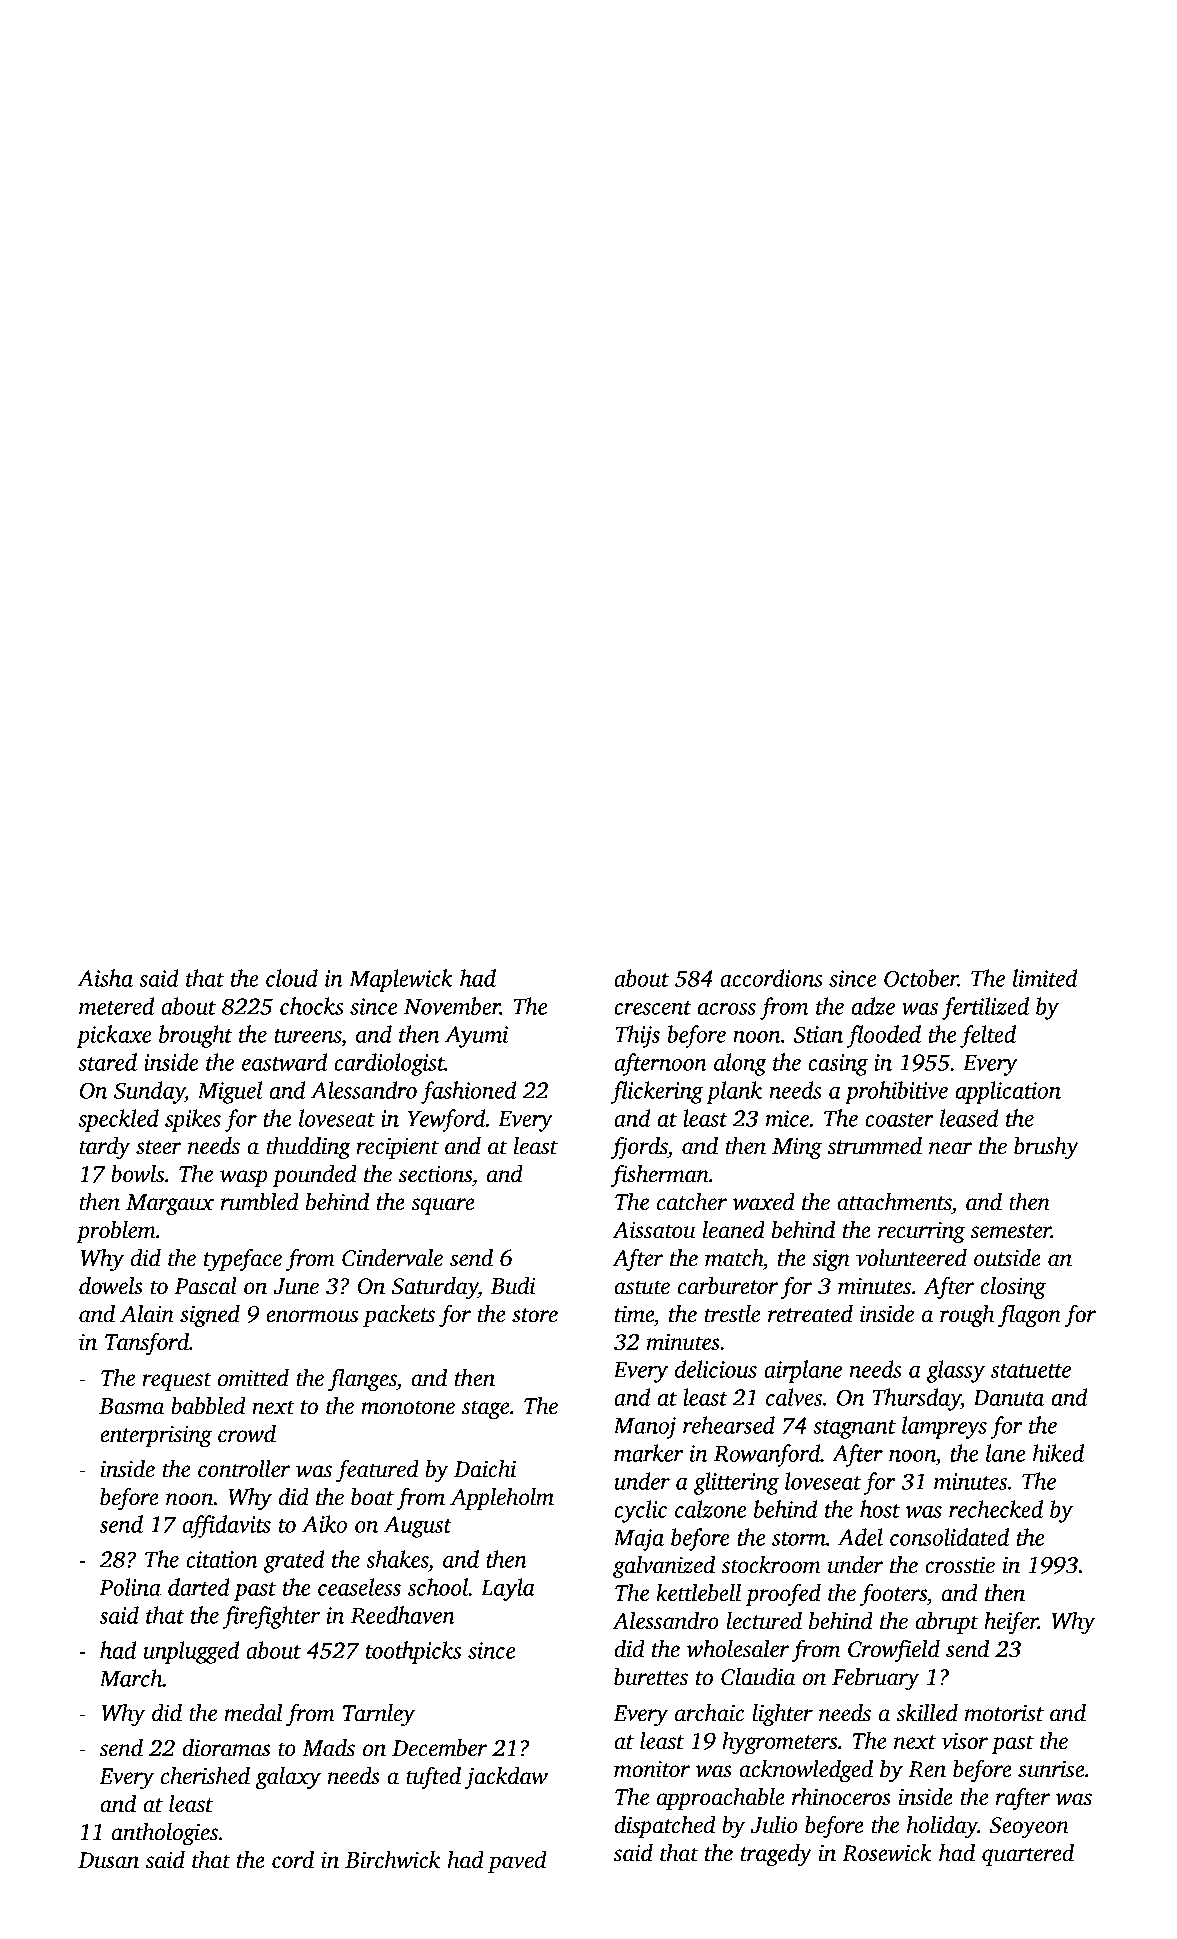  I want to click on near, so click(950, 1148).
